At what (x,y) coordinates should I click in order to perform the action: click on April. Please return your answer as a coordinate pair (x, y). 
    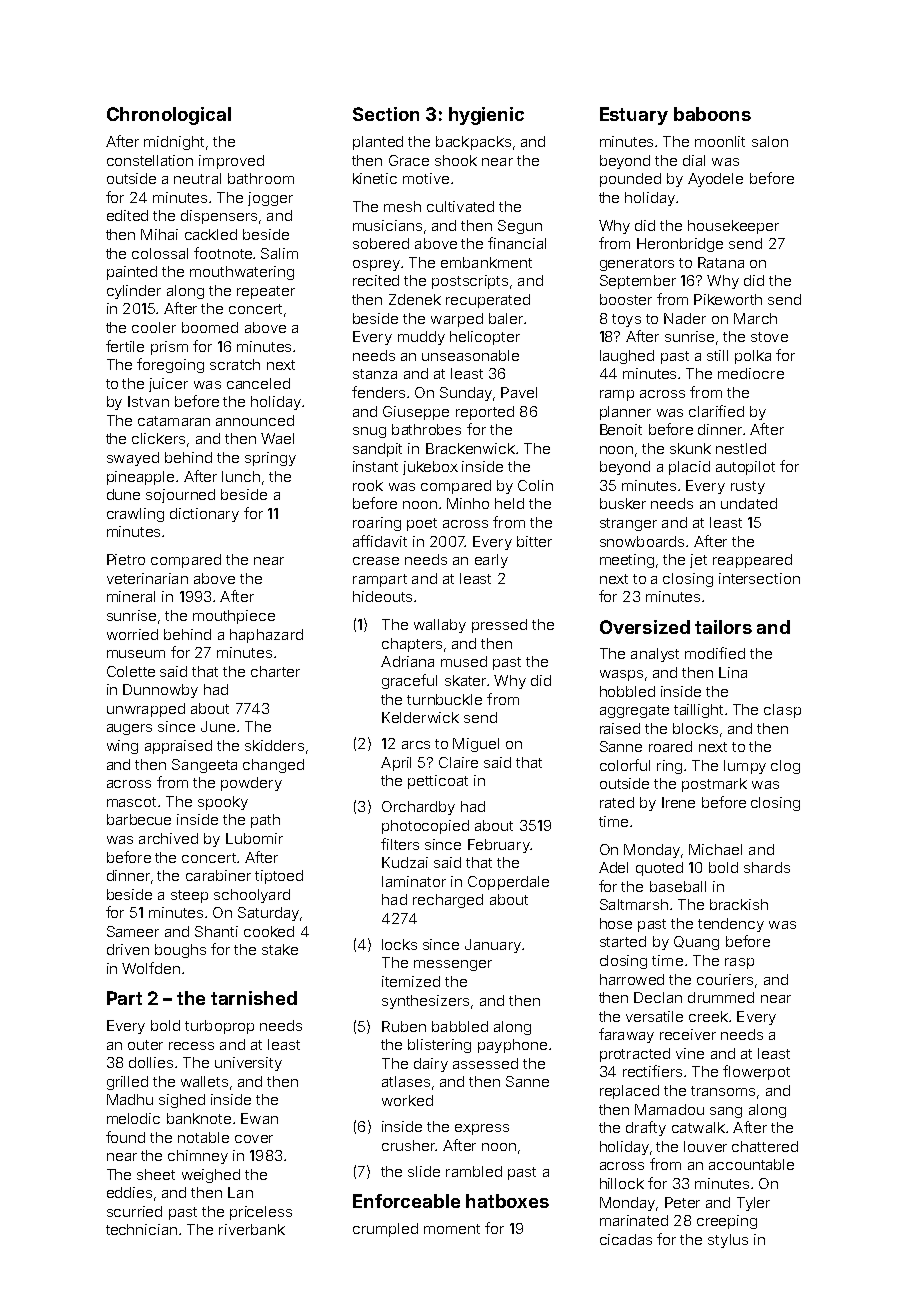
    Looking at the image, I should click on (396, 764).
